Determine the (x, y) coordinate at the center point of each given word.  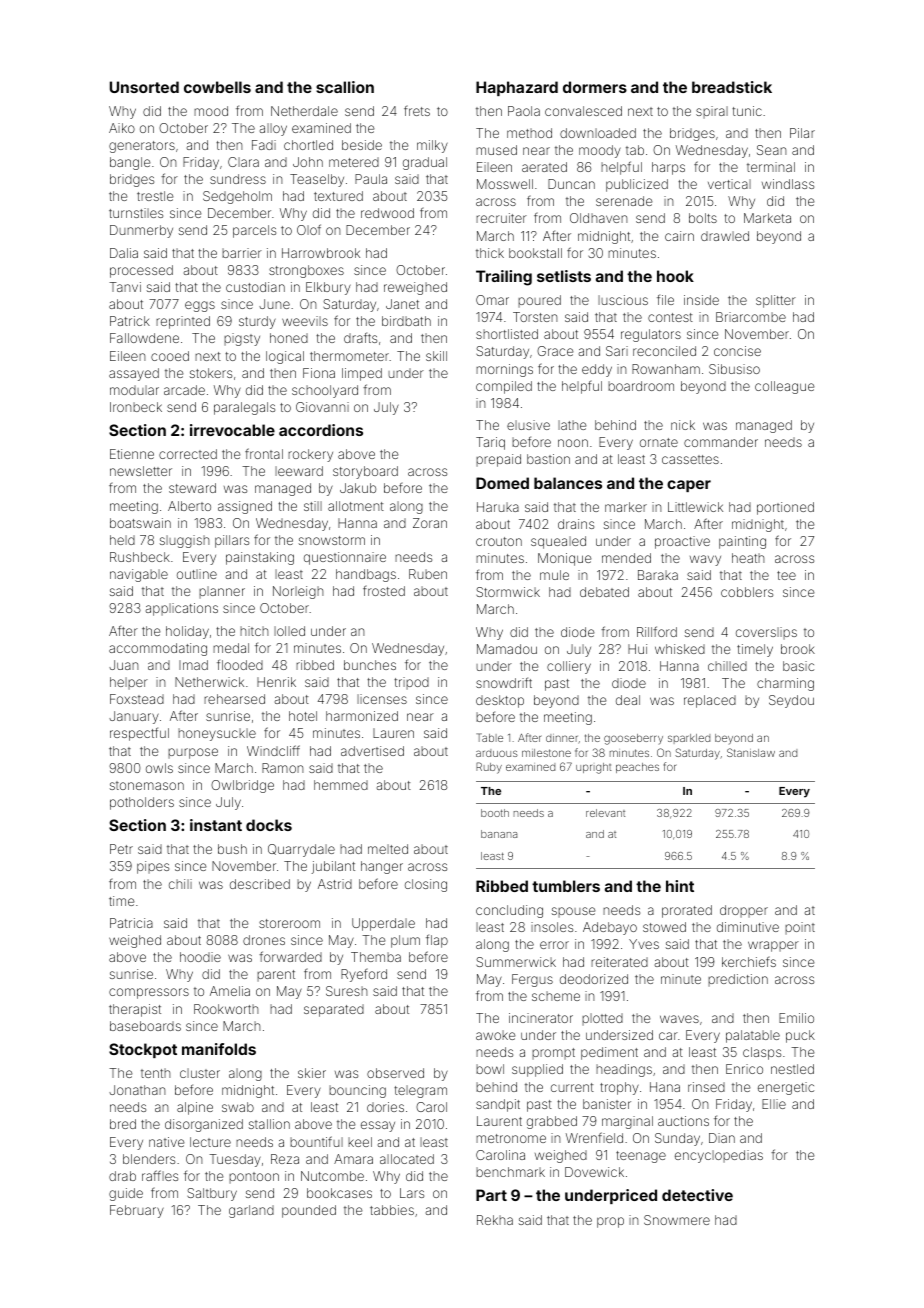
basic (798, 666)
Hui (637, 649)
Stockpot (143, 1050)
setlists (564, 276)
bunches (370, 665)
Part (491, 1195)
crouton (499, 541)
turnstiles (136, 213)
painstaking (260, 558)
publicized (637, 185)
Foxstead (137, 699)
